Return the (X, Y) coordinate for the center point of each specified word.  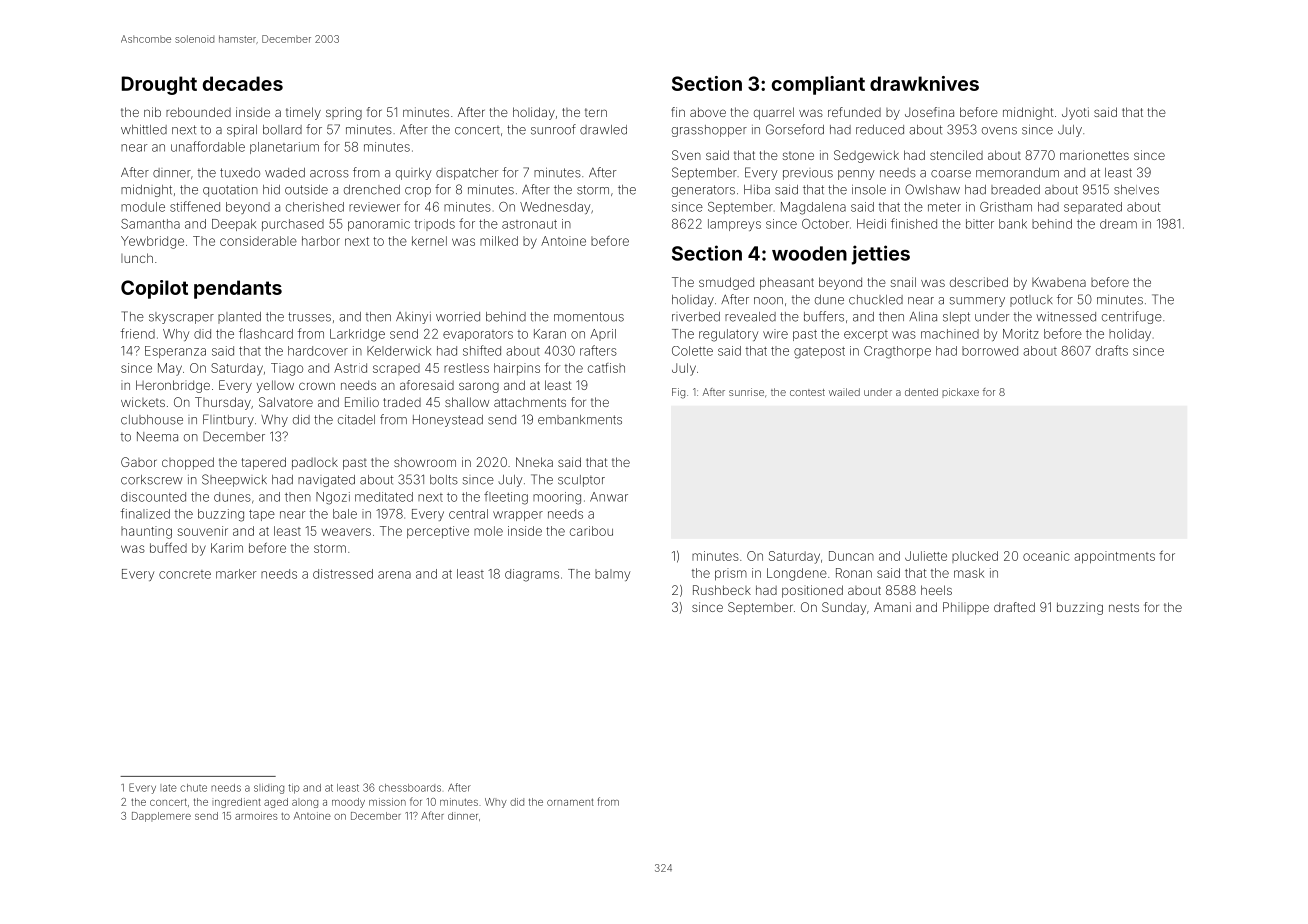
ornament (570, 802)
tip (294, 789)
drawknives (924, 83)
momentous (589, 317)
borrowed (990, 351)
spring (344, 113)
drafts (1112, 350)
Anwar (609, 497)
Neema (157, 437)
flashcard (266, 333)
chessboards (410, 788)
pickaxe (960, 393)
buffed (168, 547)
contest (807, 392)
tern (596, 112)
